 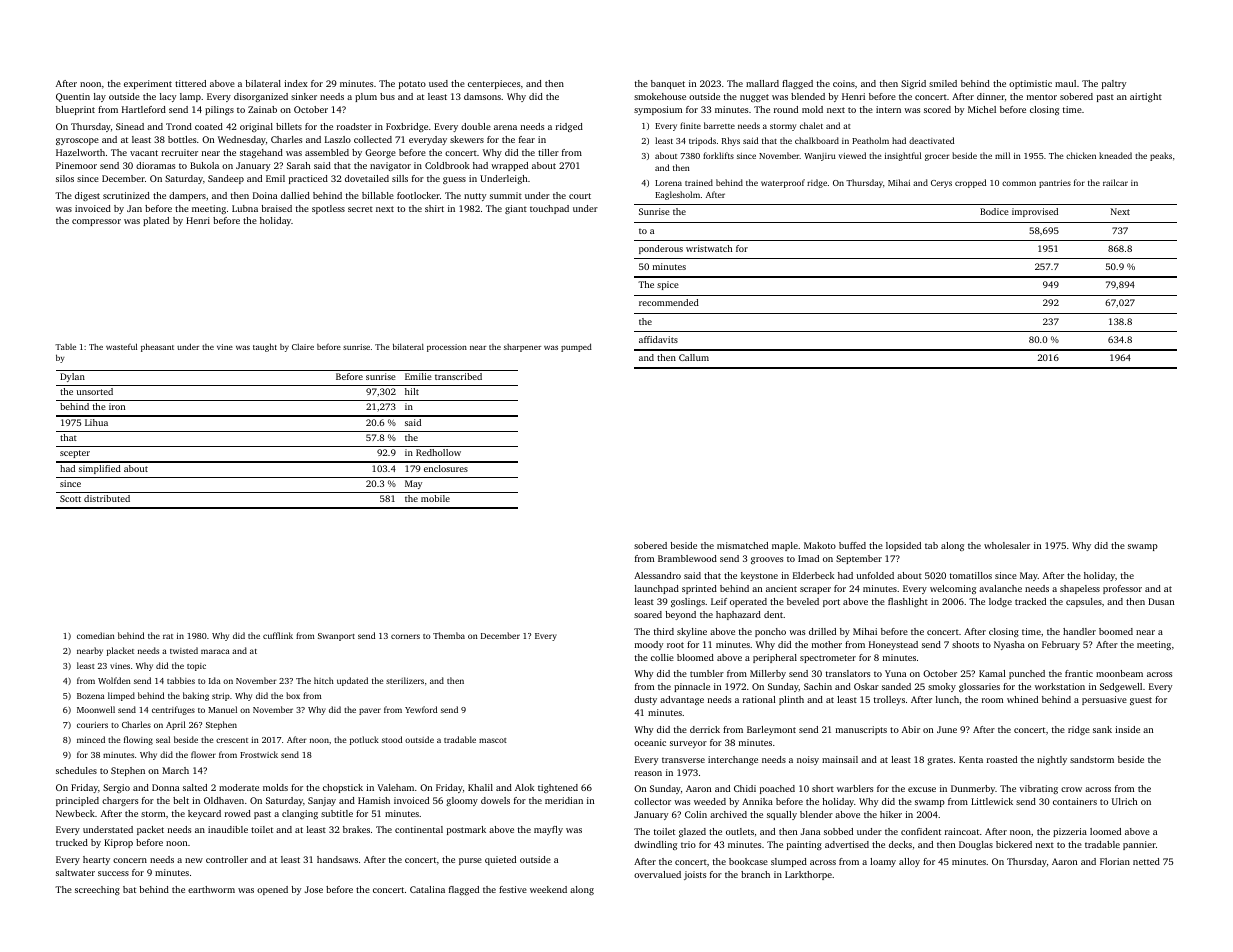 I want to click on Barleymont, so click(x=771, y=730).
